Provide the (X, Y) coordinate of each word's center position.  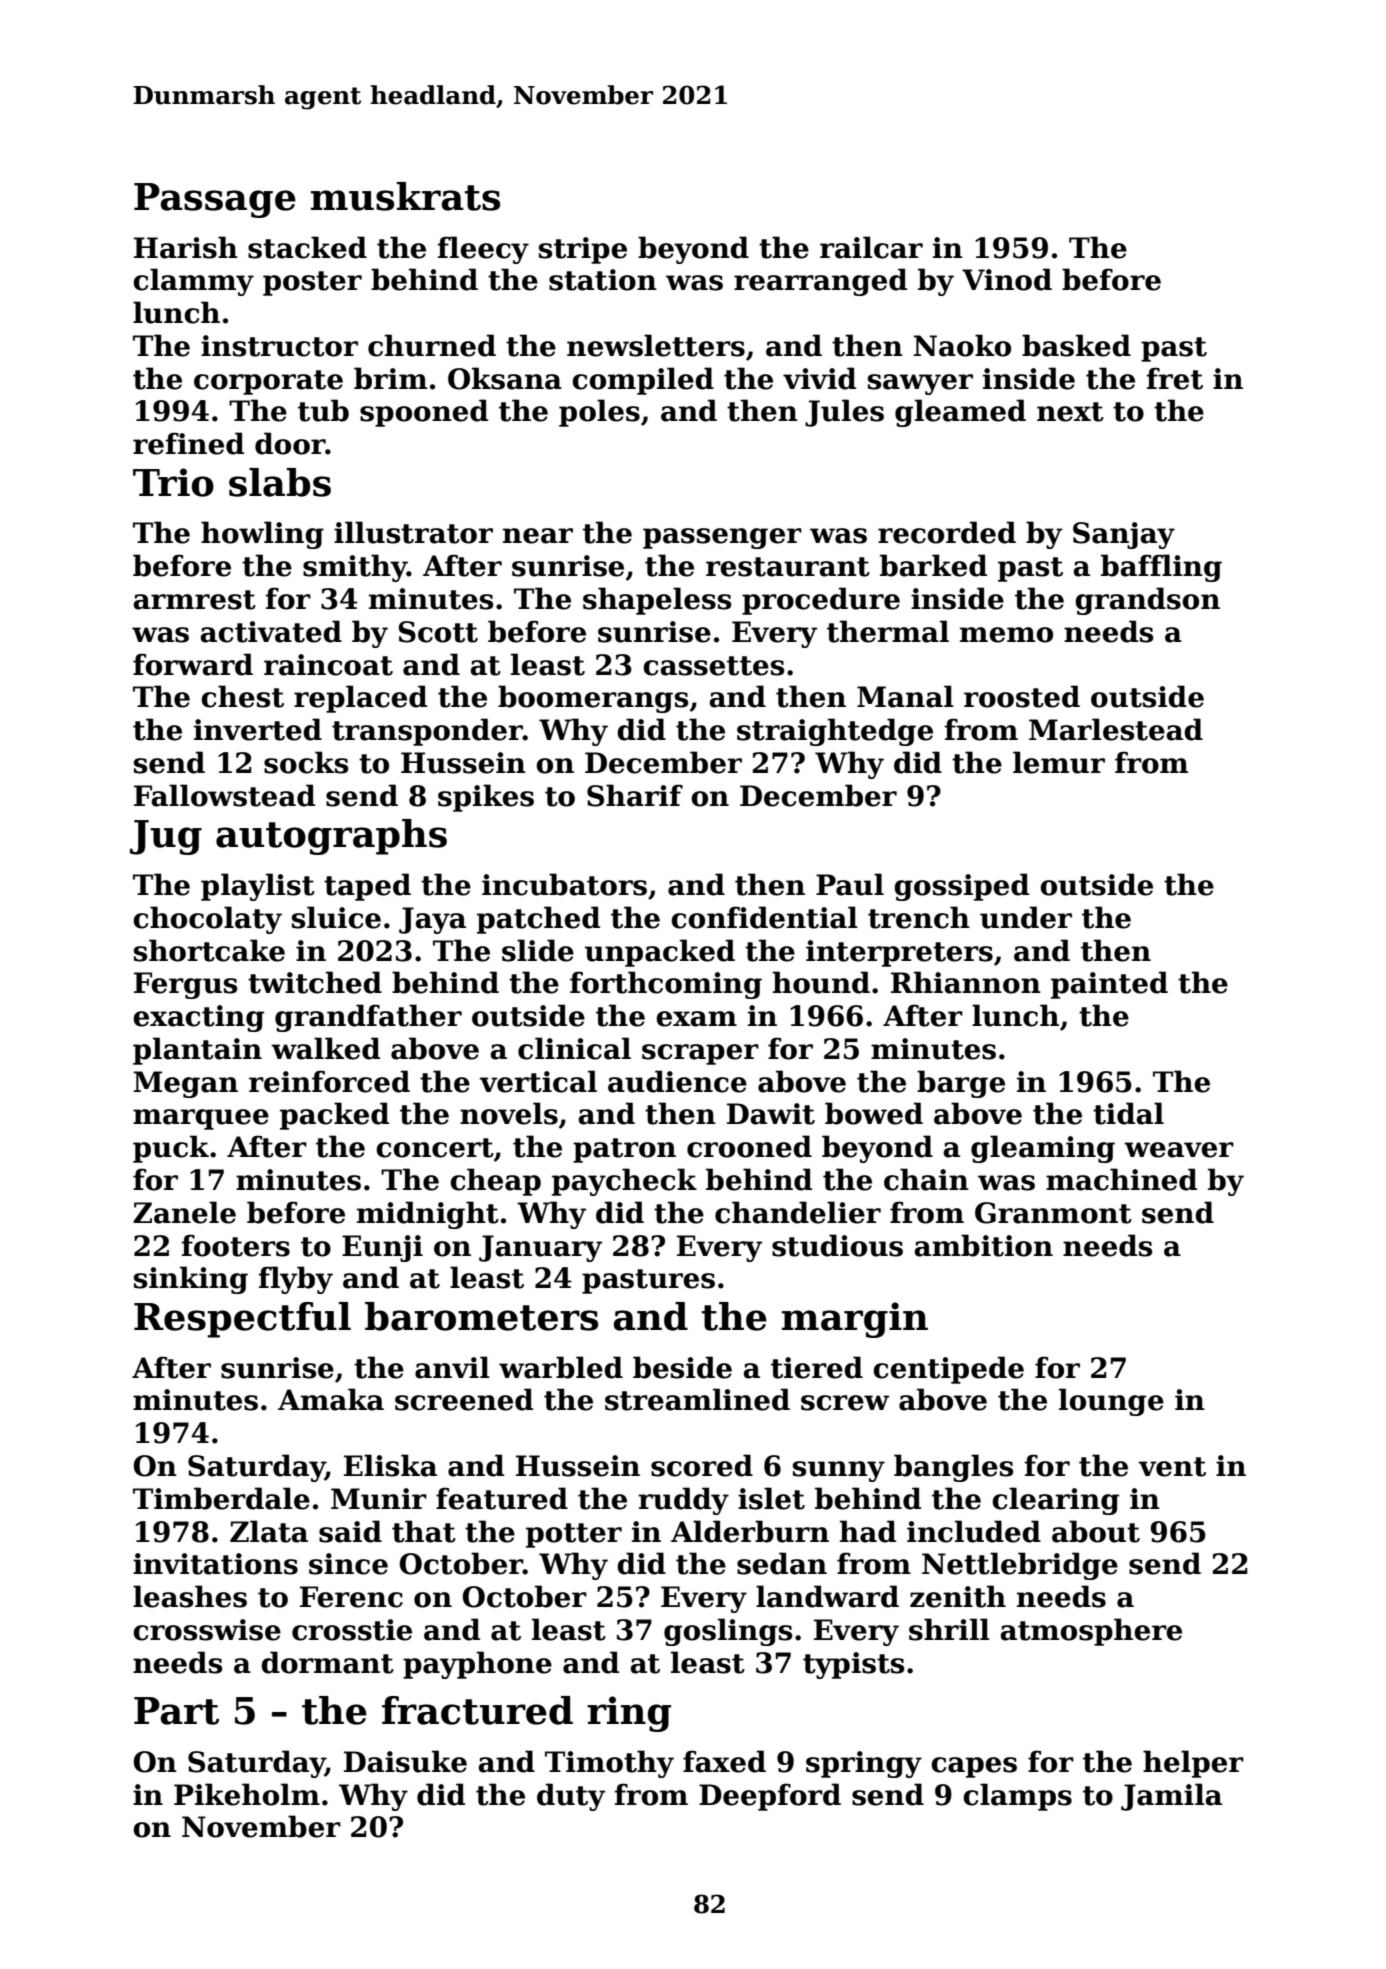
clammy (193, 282)
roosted (1022, 696)
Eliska (390, 1465)
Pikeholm (247, 1794)
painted (1109, 985)
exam (696, 1019)
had (868, 1531)
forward (193, 664)
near (538, 536)
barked (933, 565)
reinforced (329, 1081)
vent (1172, 1467)
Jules (844, 413)
